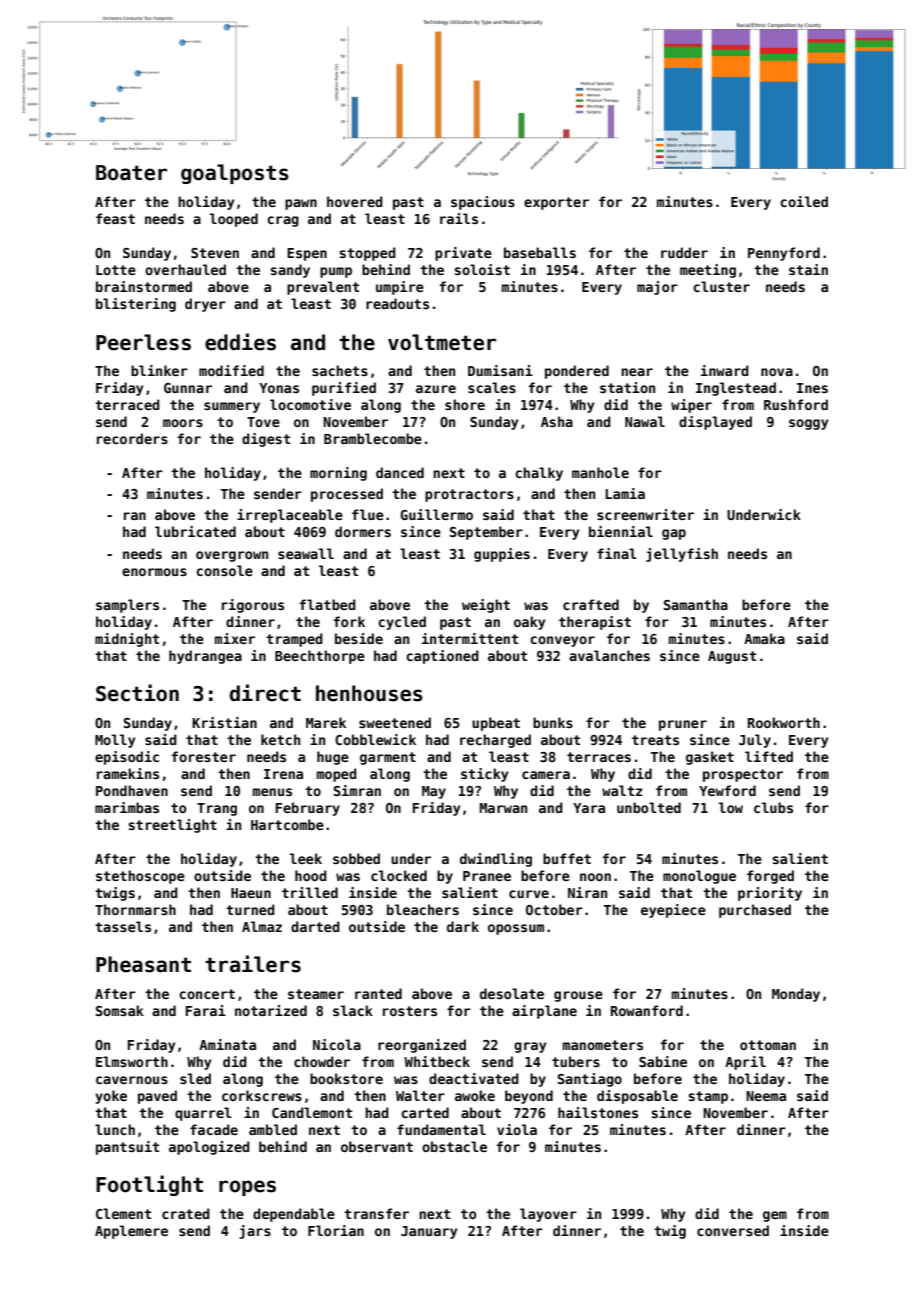  I want to click on Amaka, so click(764, 638).
